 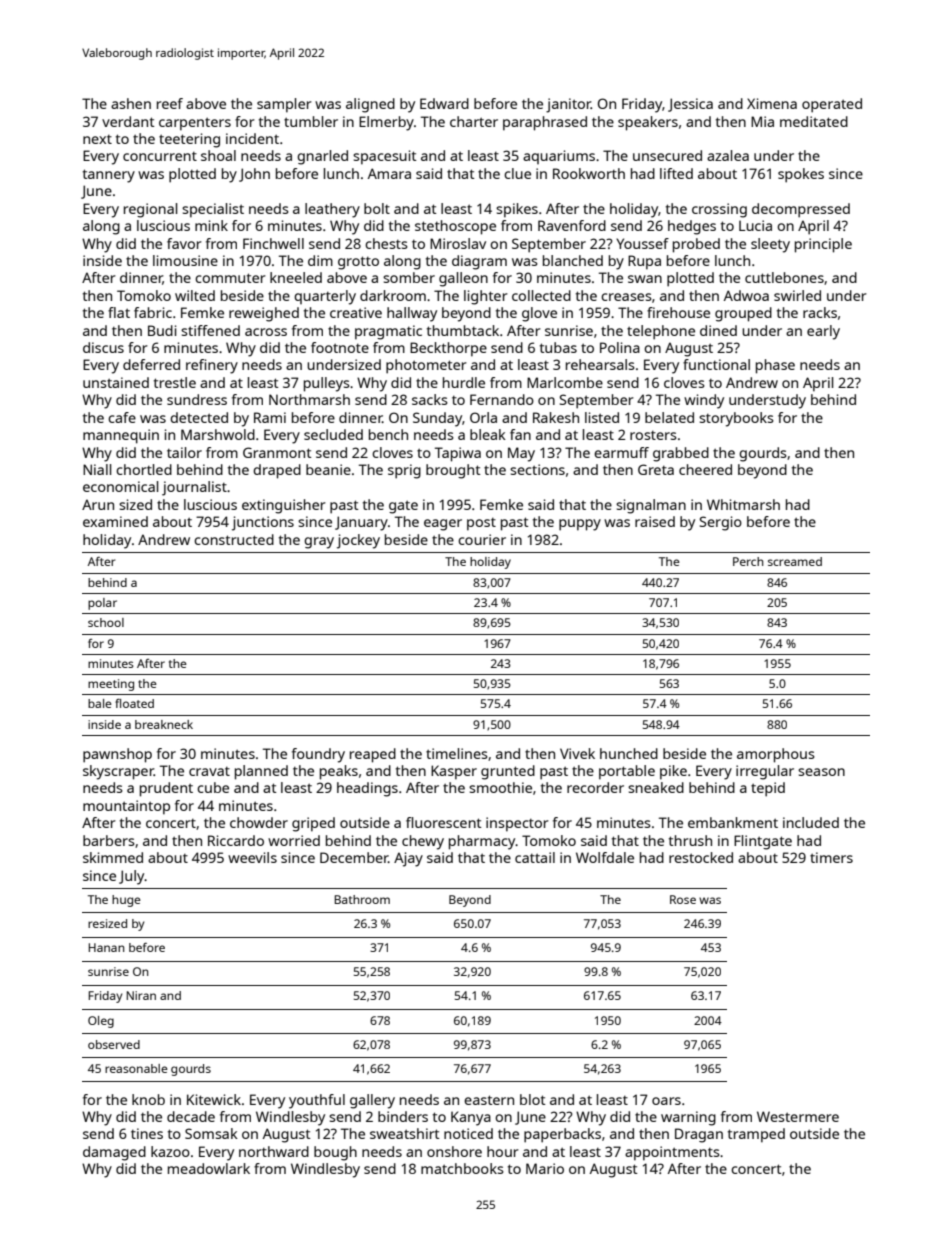 What do you see at coordinates (605, 857) in the image?
I see `Wolfdale` at bounding box center [605, 857].
